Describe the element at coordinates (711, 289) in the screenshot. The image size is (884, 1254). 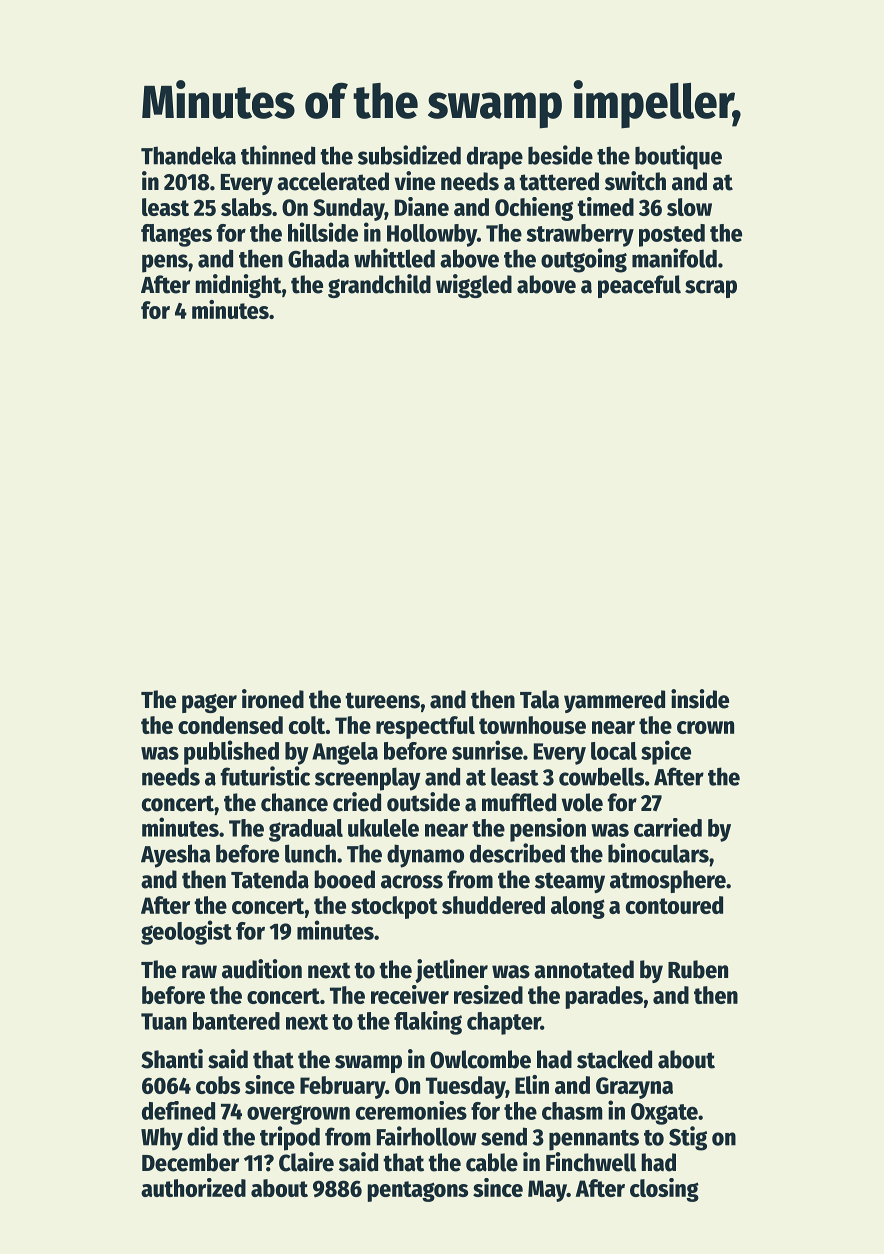
I see `scrap` at that location.
